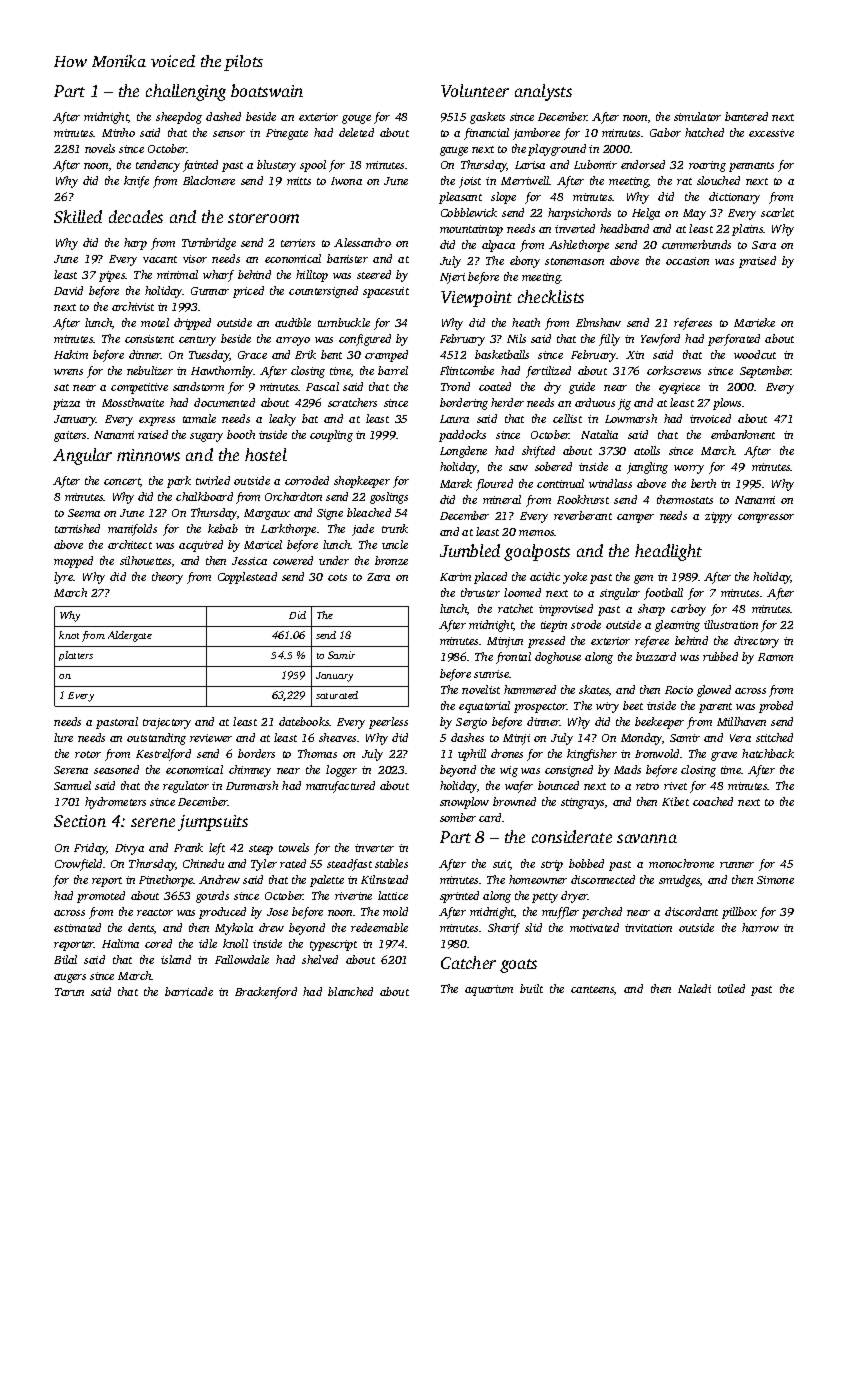  Describe the element at coordinates (505, 642) in the screenshot. I see `Minjun` at that location.
